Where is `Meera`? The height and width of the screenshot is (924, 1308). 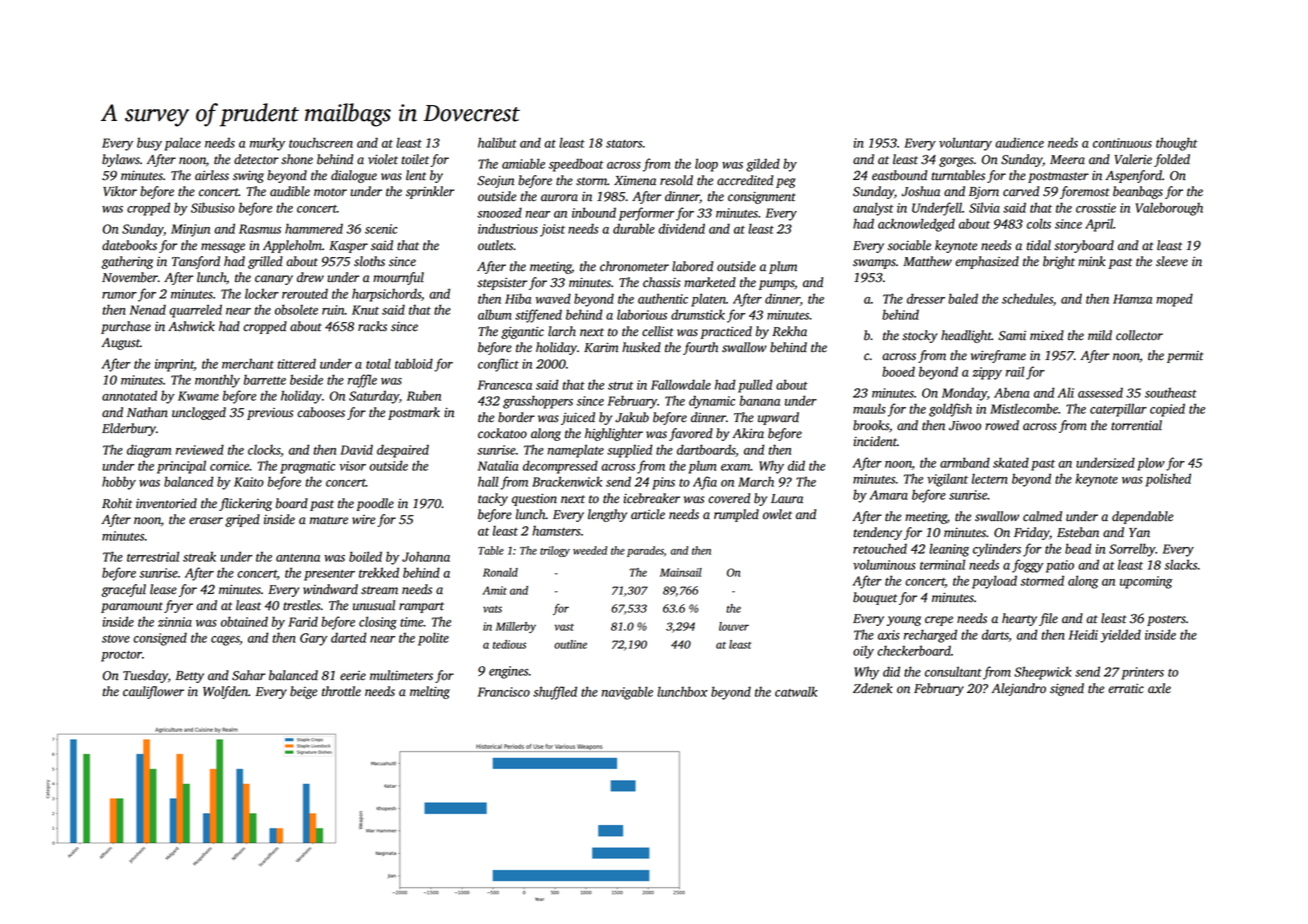
Meera is located at coordinates (1067, 160).
